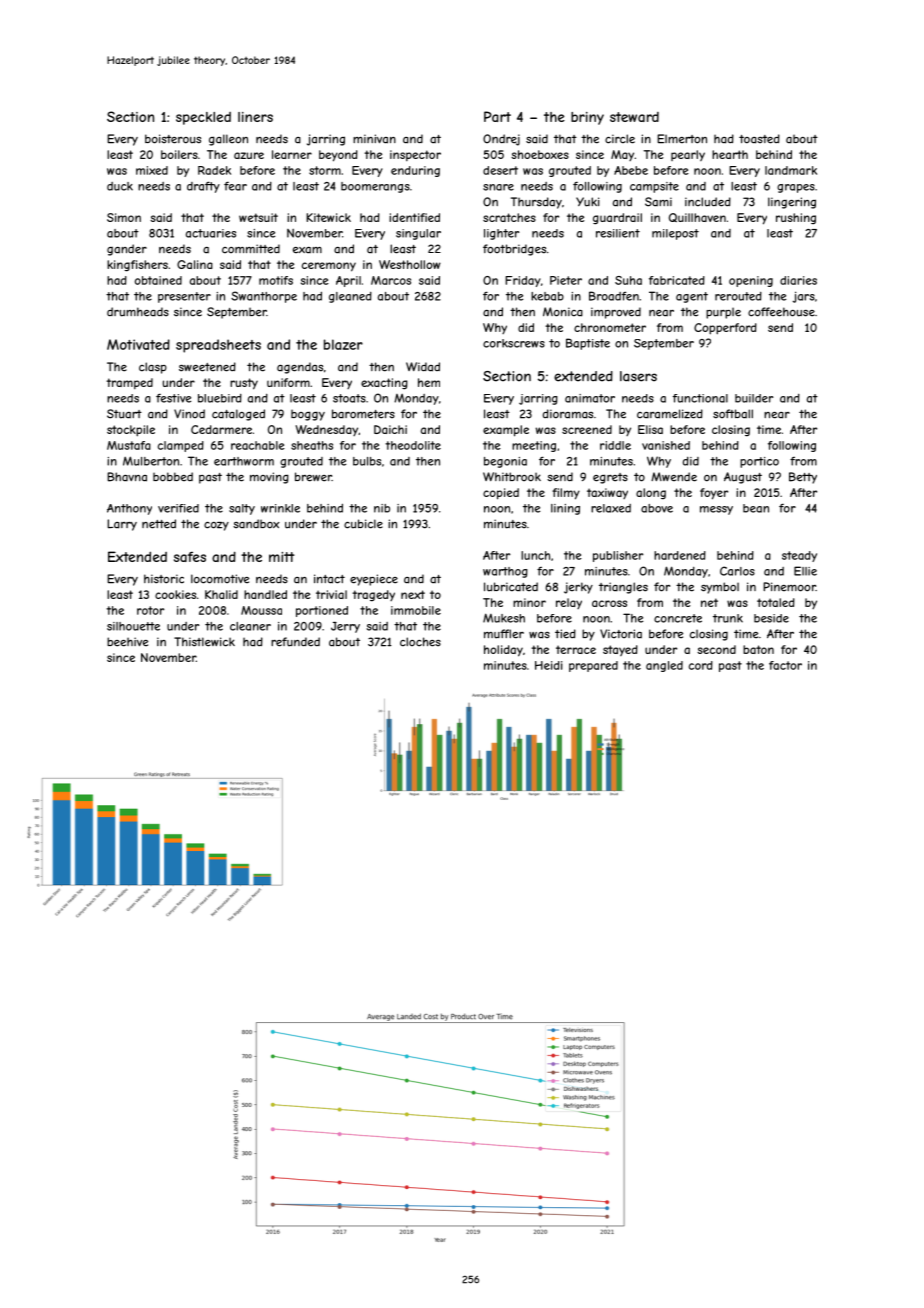  Describe the element at coordinates (677, 280) in the image. I see `fabricated` at that location.
